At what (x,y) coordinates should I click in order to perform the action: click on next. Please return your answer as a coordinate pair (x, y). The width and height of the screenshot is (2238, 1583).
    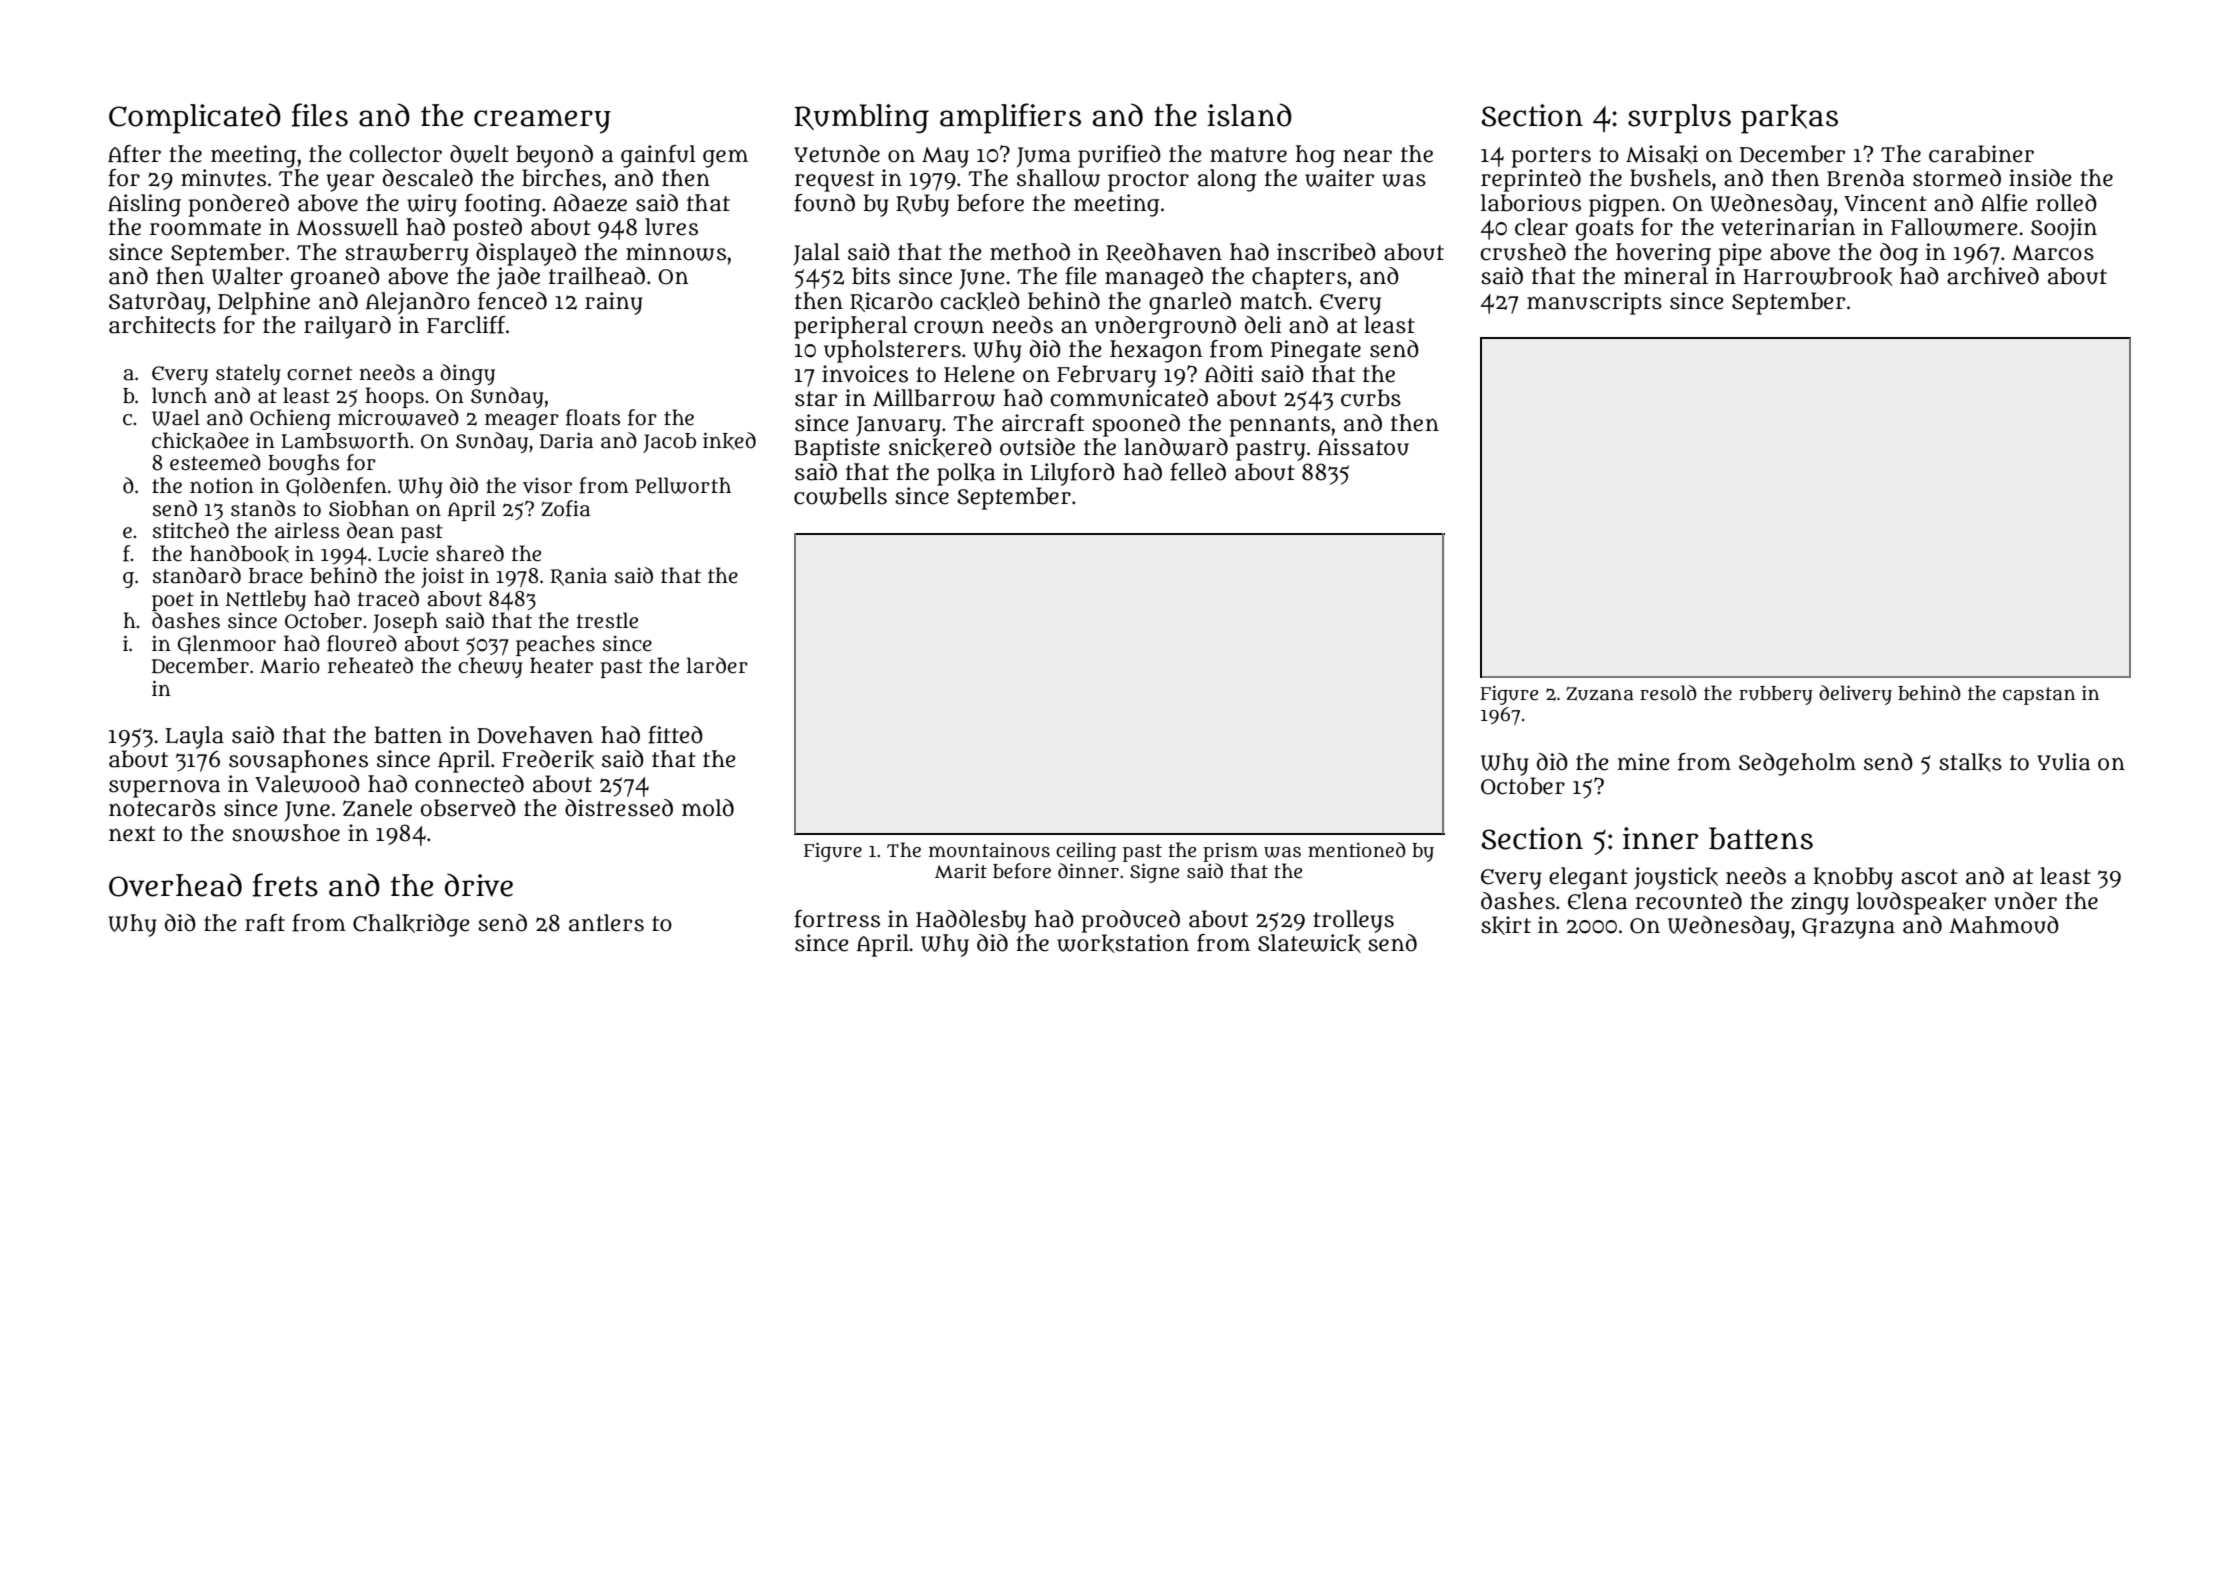
    Looking at the image, I should click on (132, 834).
